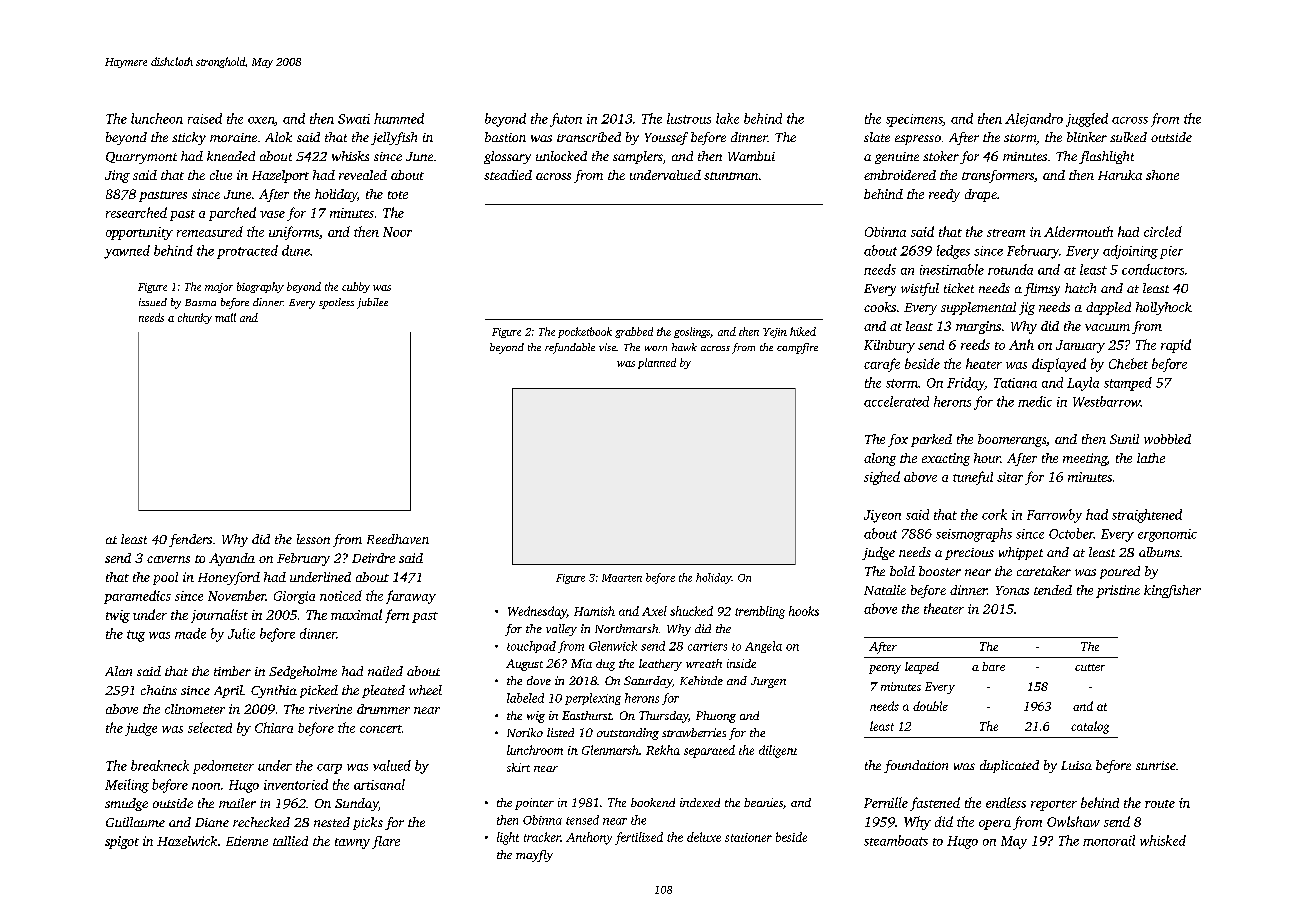  What do you see at coordinates (190, 540) in the page?
I see `fenders` at bounding box center [190, 540].
